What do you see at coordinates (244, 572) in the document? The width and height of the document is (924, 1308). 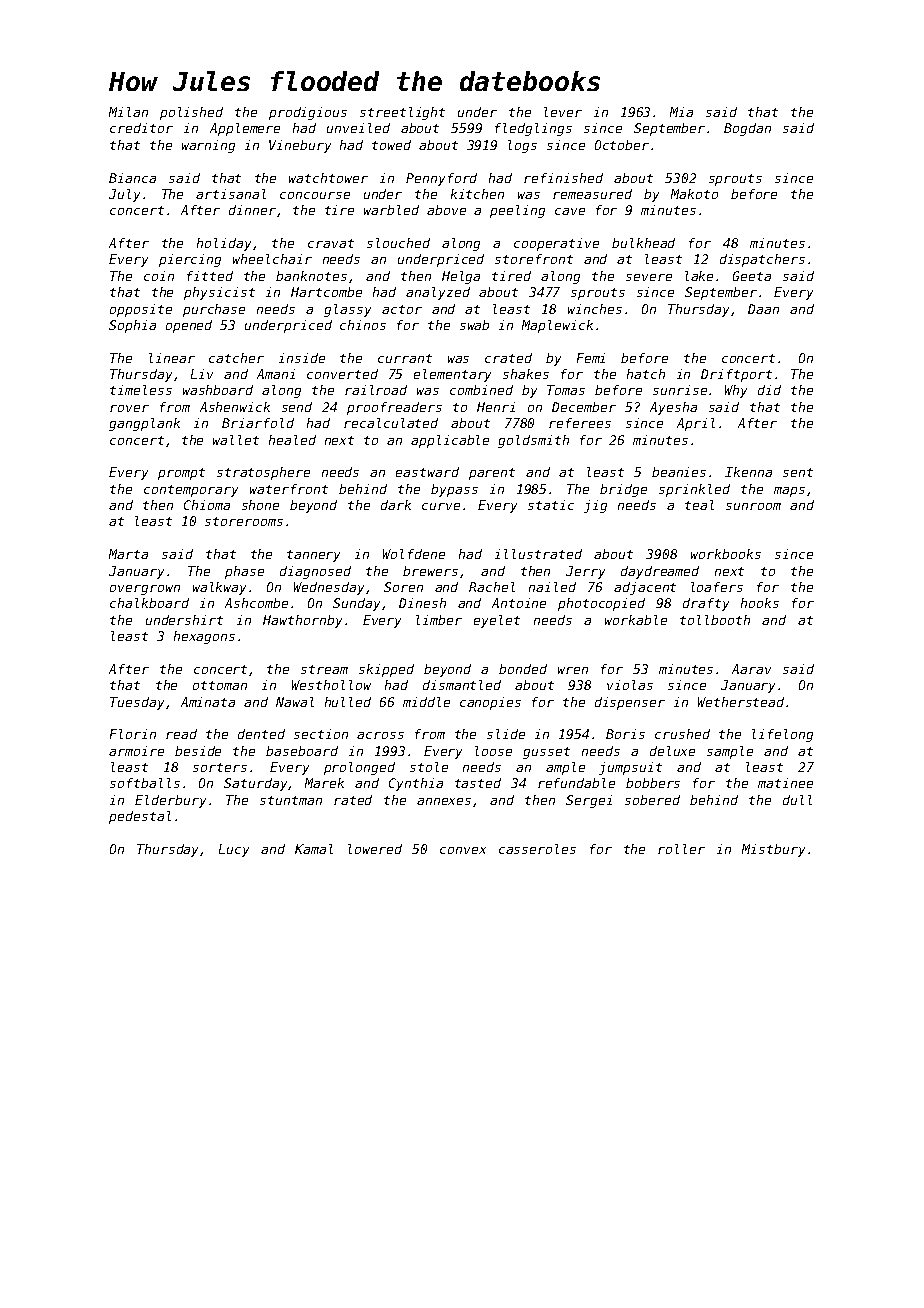 I see `phase` at bounding box center [244, 572].
